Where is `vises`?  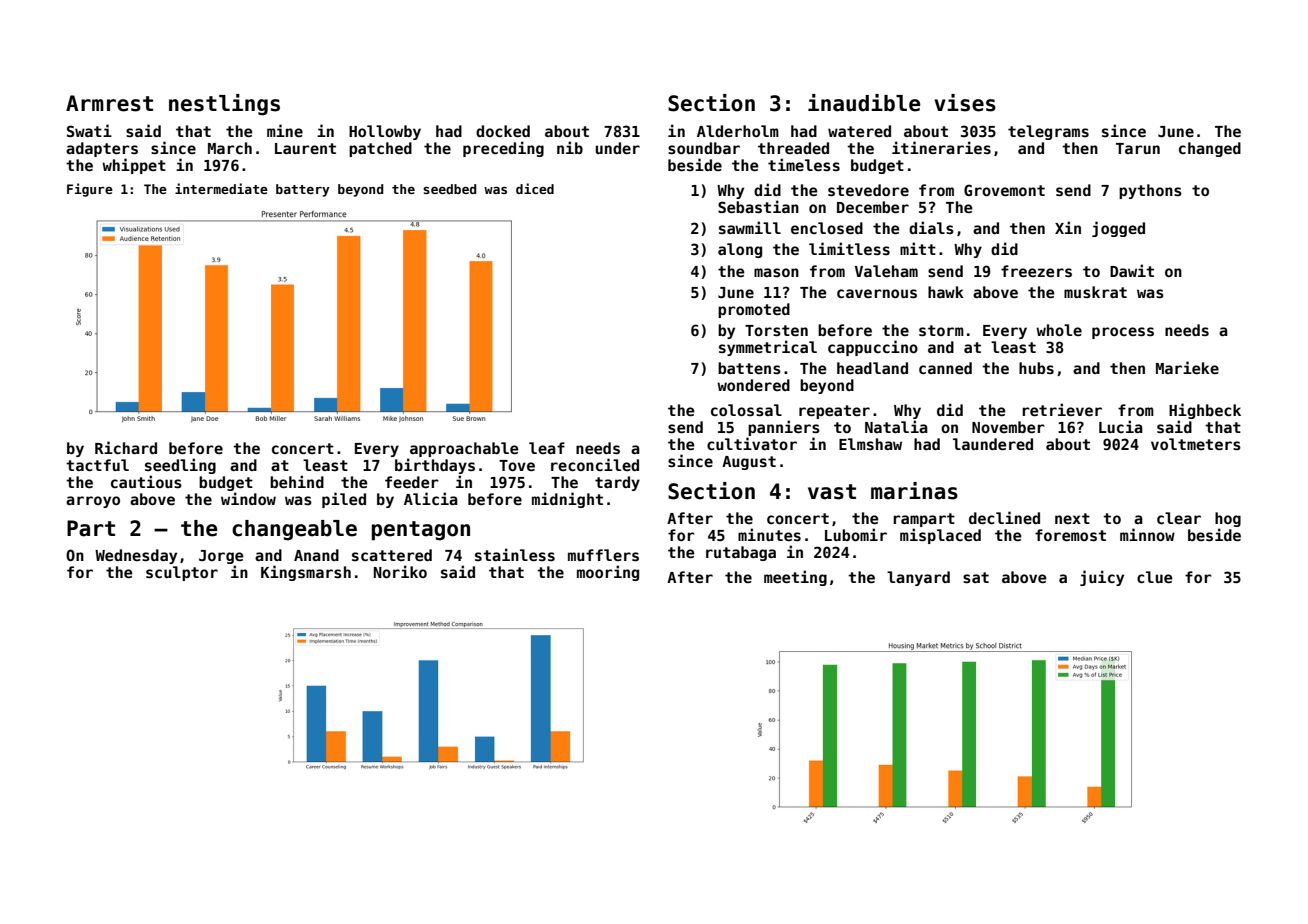 vises is located at coordinates (965, 103).
